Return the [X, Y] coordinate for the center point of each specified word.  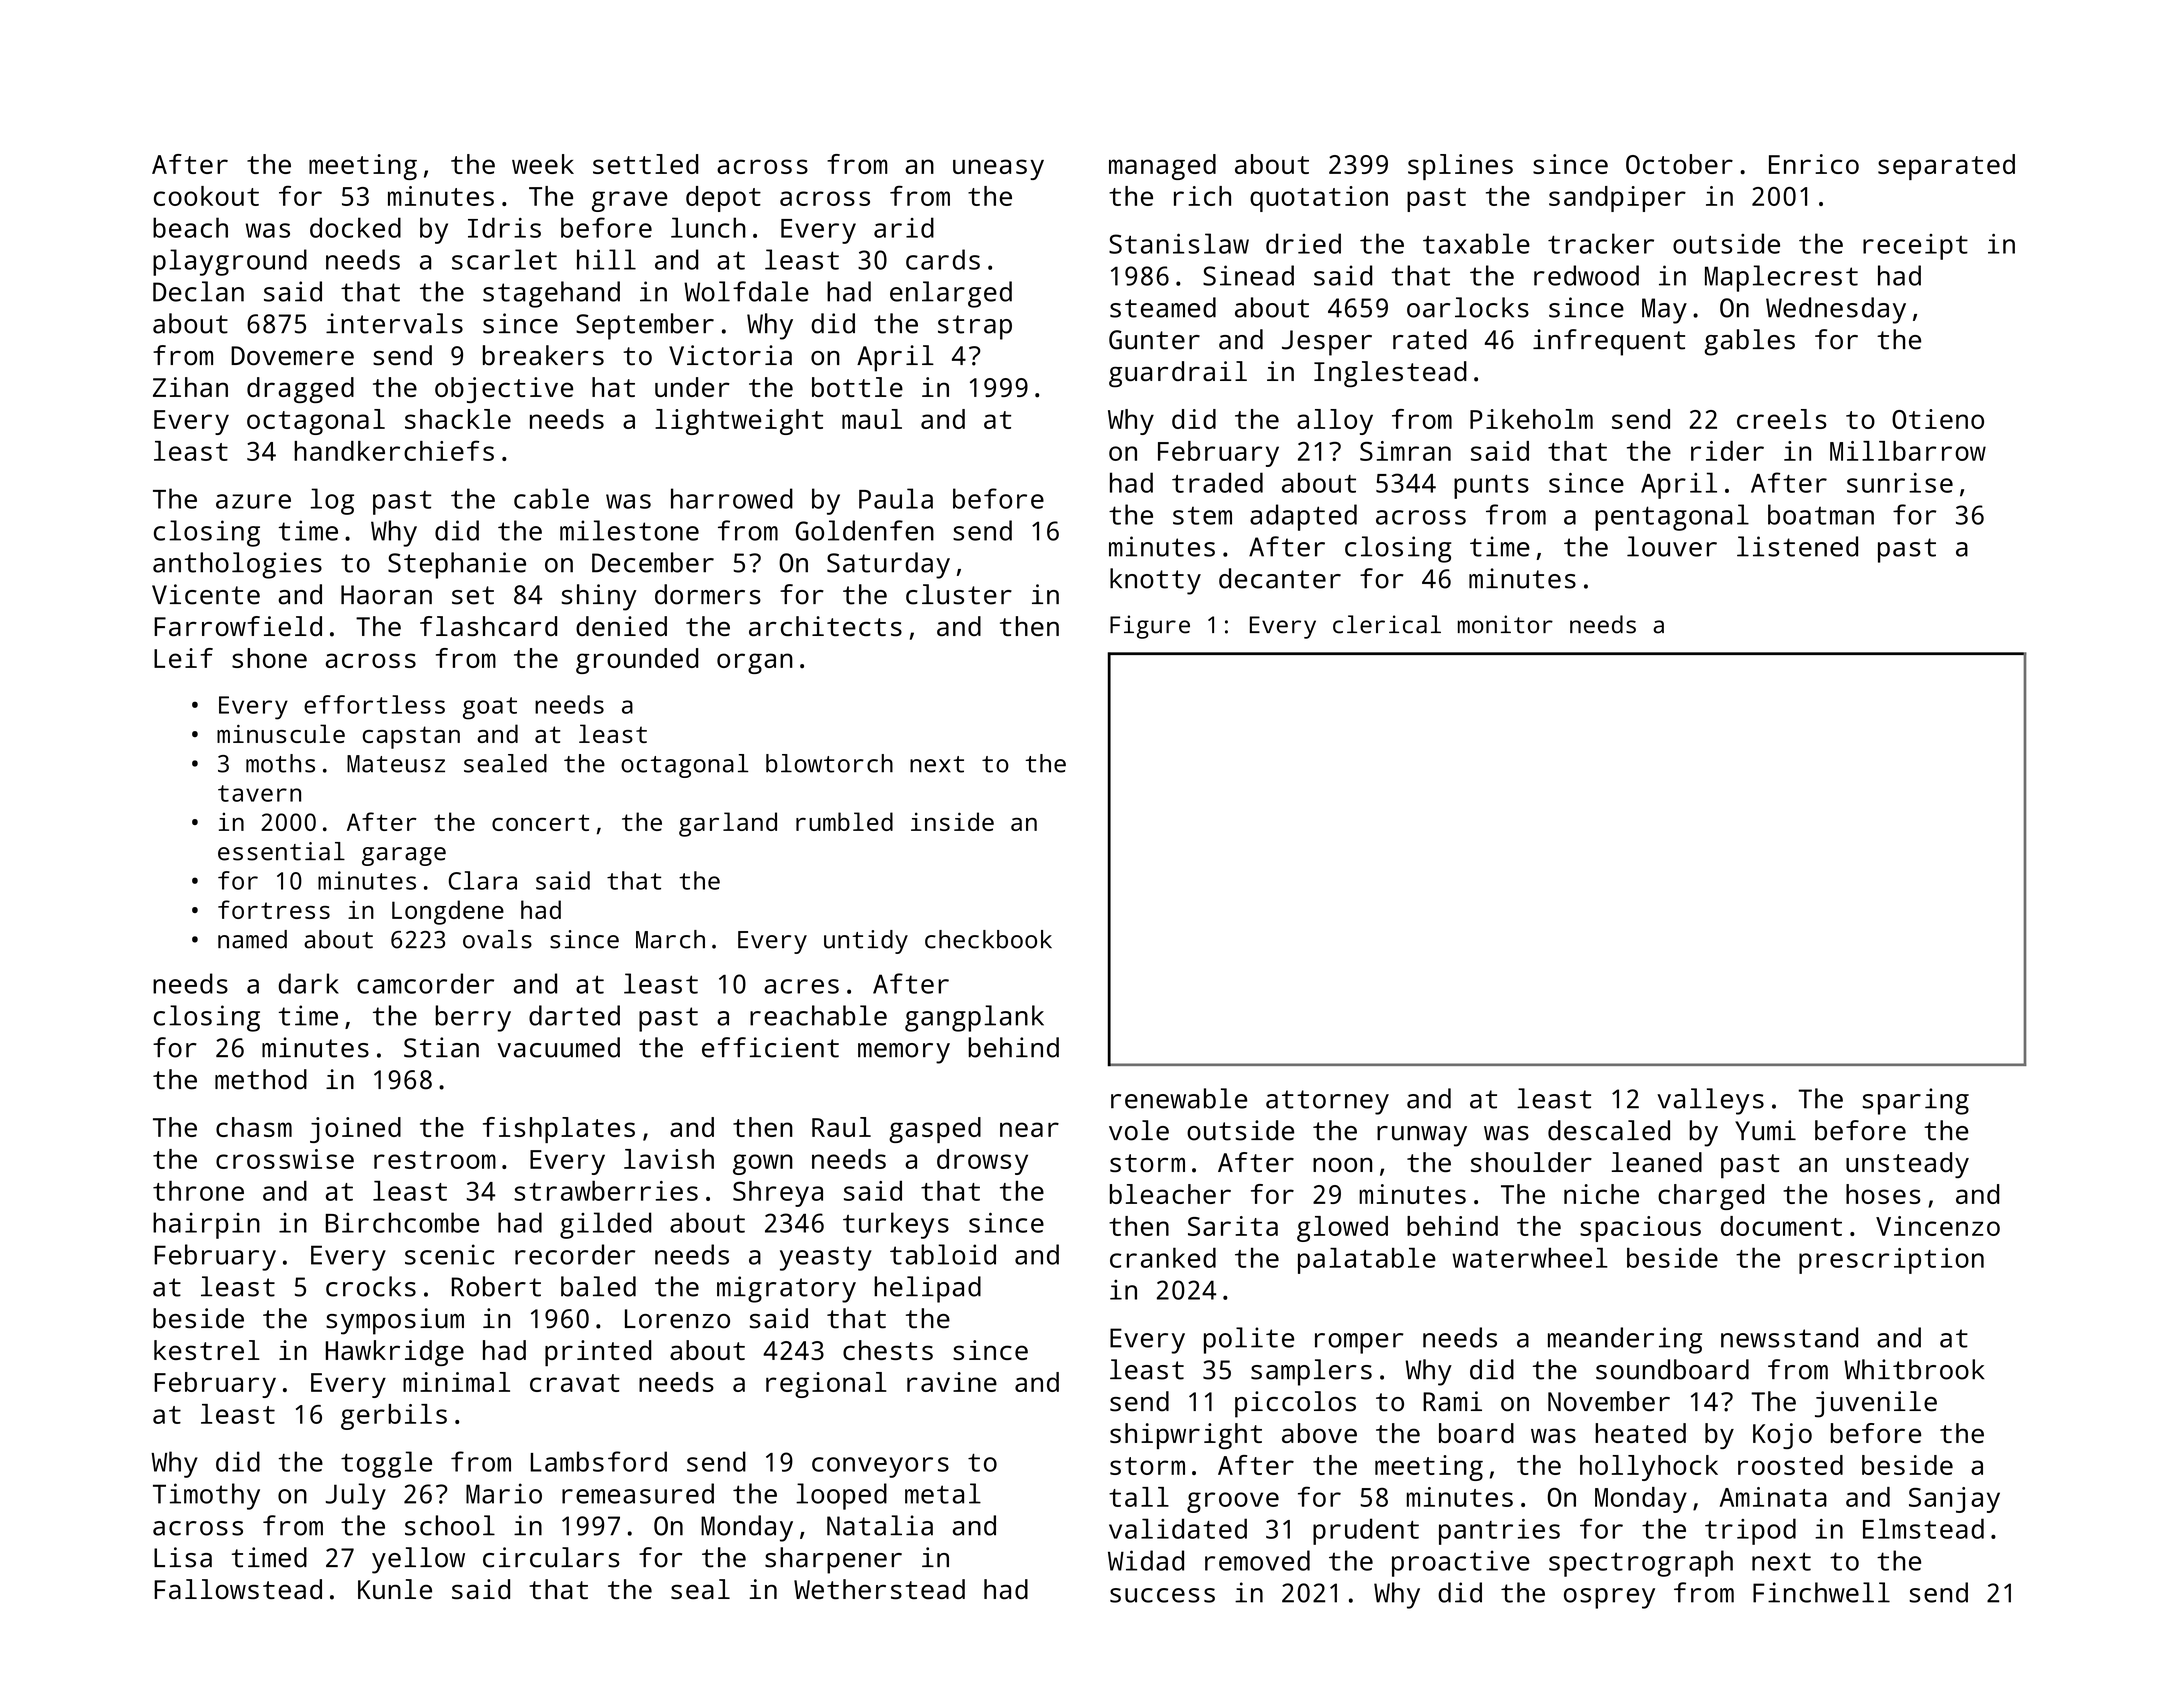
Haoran [386, 595]
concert [540, 822]
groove [1233, 1502]
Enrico [1814, 164]
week [543, 164]
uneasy [998, 169]
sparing [1915, 1101]
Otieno [1938, 419]
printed [598, 1353]
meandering [1625, 1340]
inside [952, 821]
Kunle [395, 1589]
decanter [1280, 578]
